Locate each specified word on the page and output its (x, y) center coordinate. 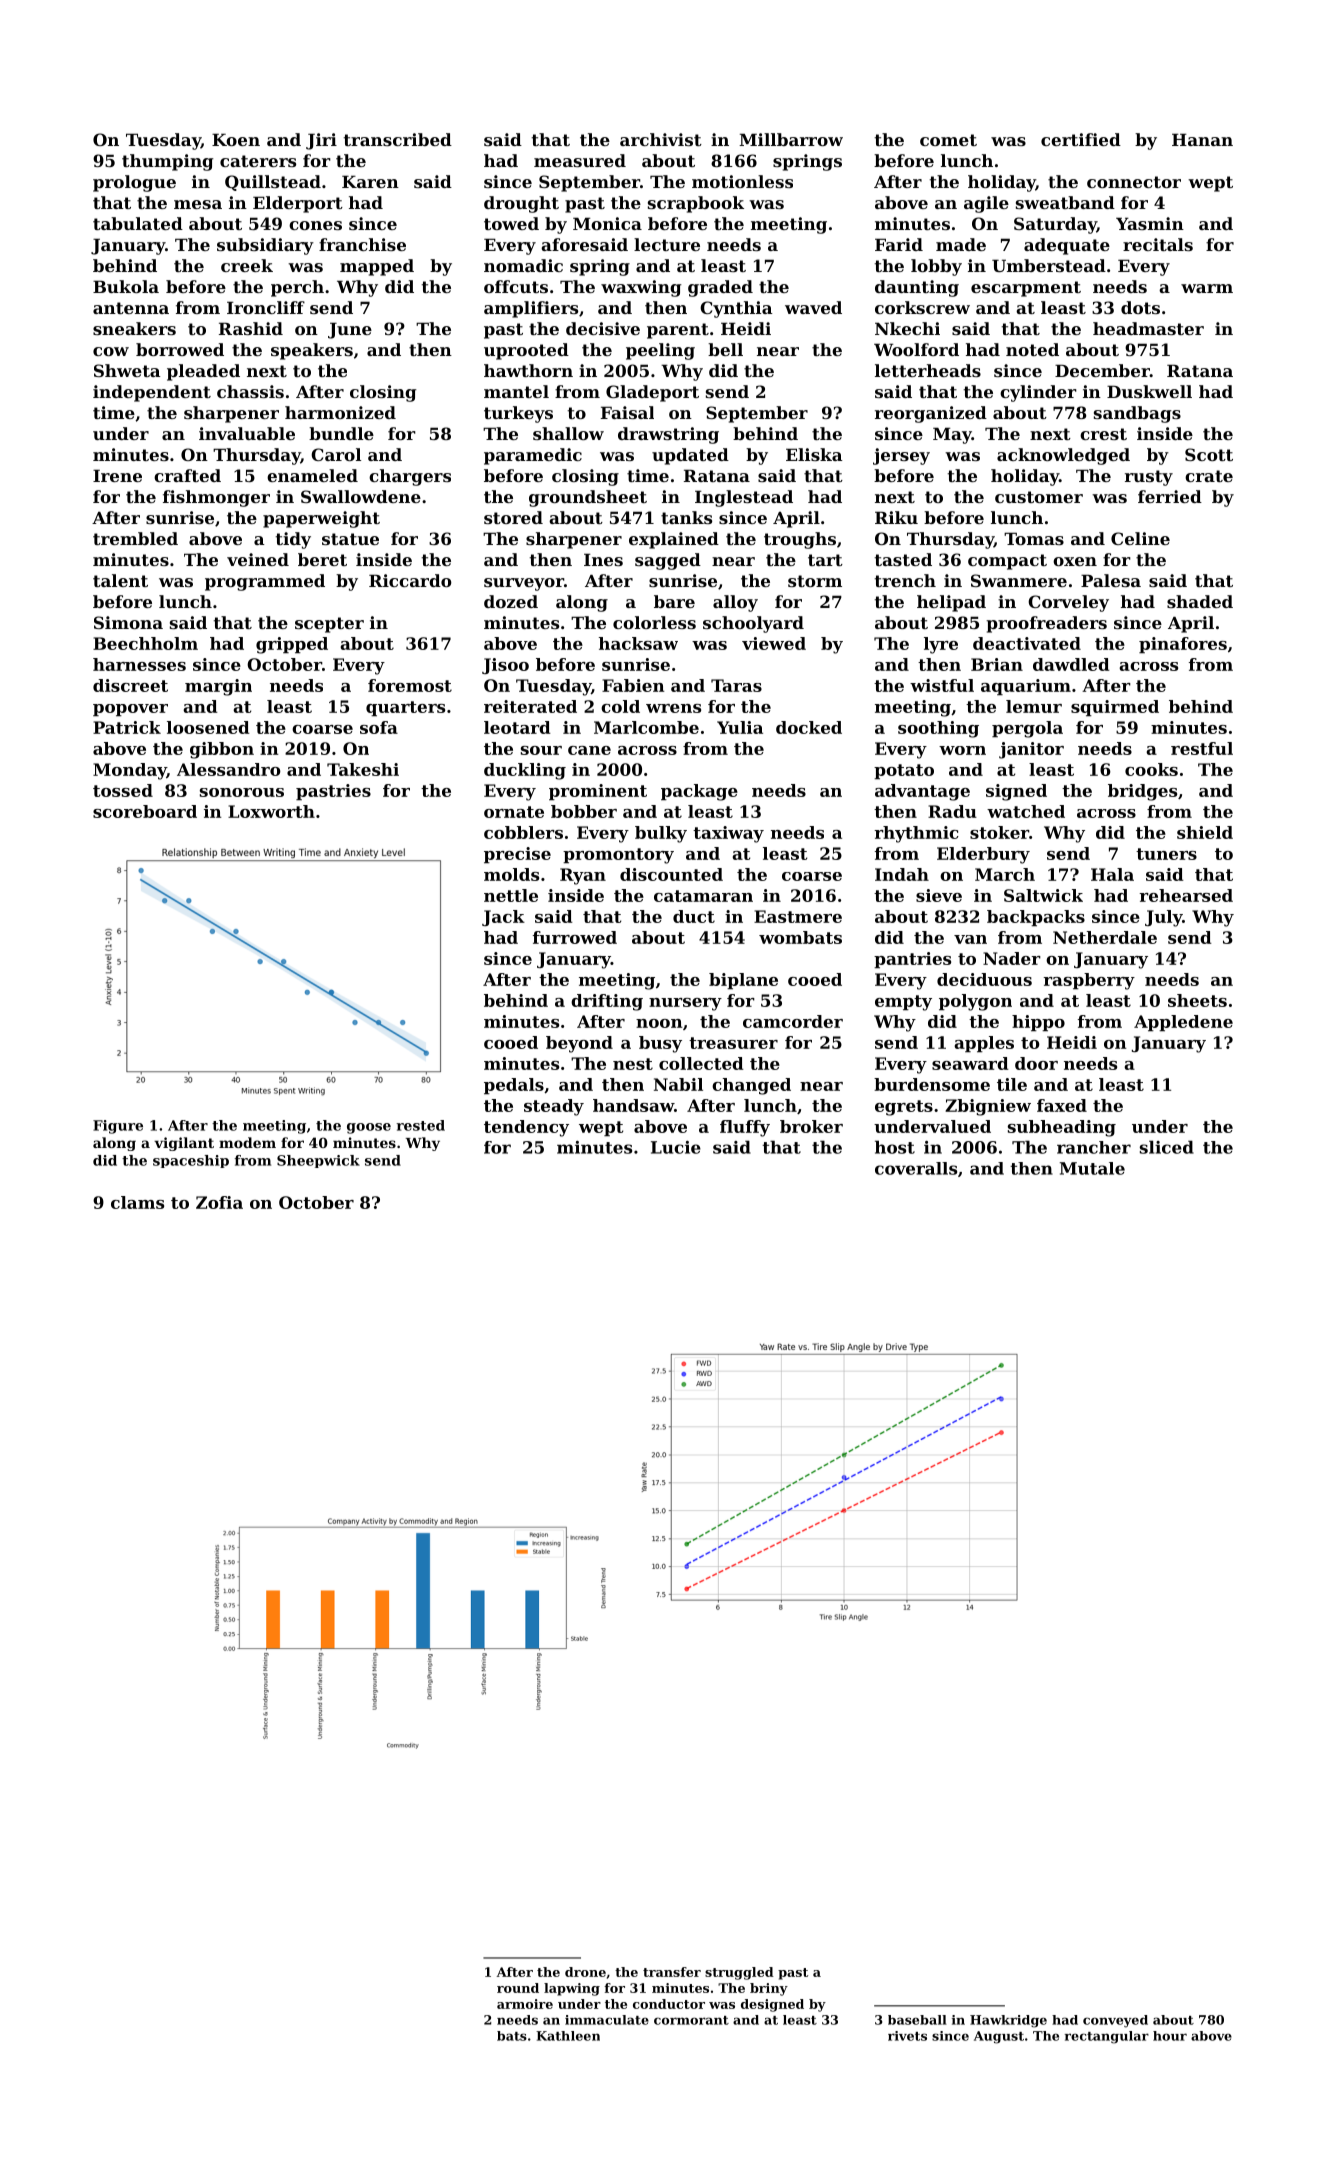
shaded (1200, 601)
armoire (525, 2004)
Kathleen (568, 2036)
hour (1170, 2036)
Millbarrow (791, 139)
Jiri (321, 141)
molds (511, 874)
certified (1081, 139)
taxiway (728, 834)
